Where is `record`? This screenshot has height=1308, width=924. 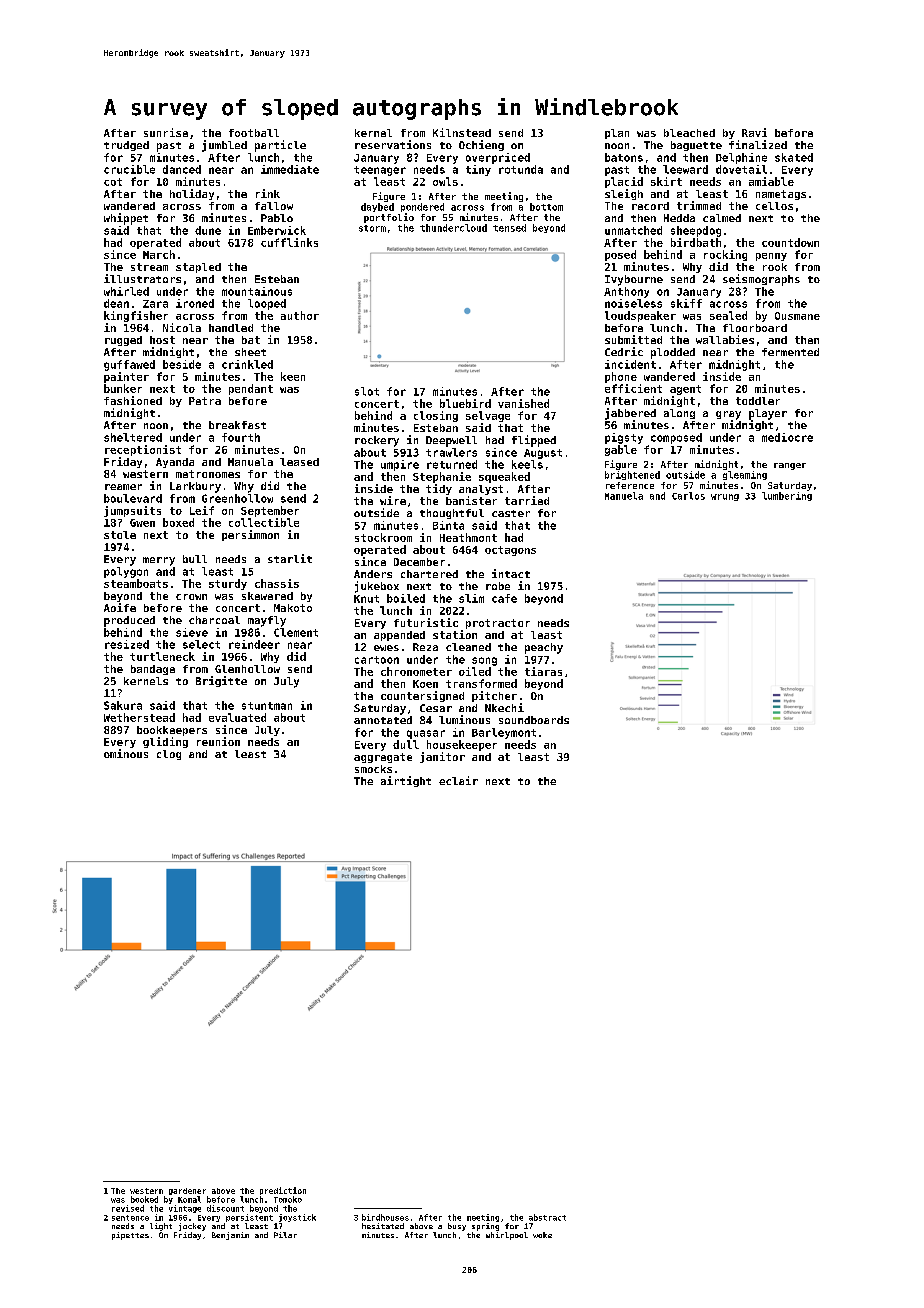
record is located at coordinates (650, 206).
